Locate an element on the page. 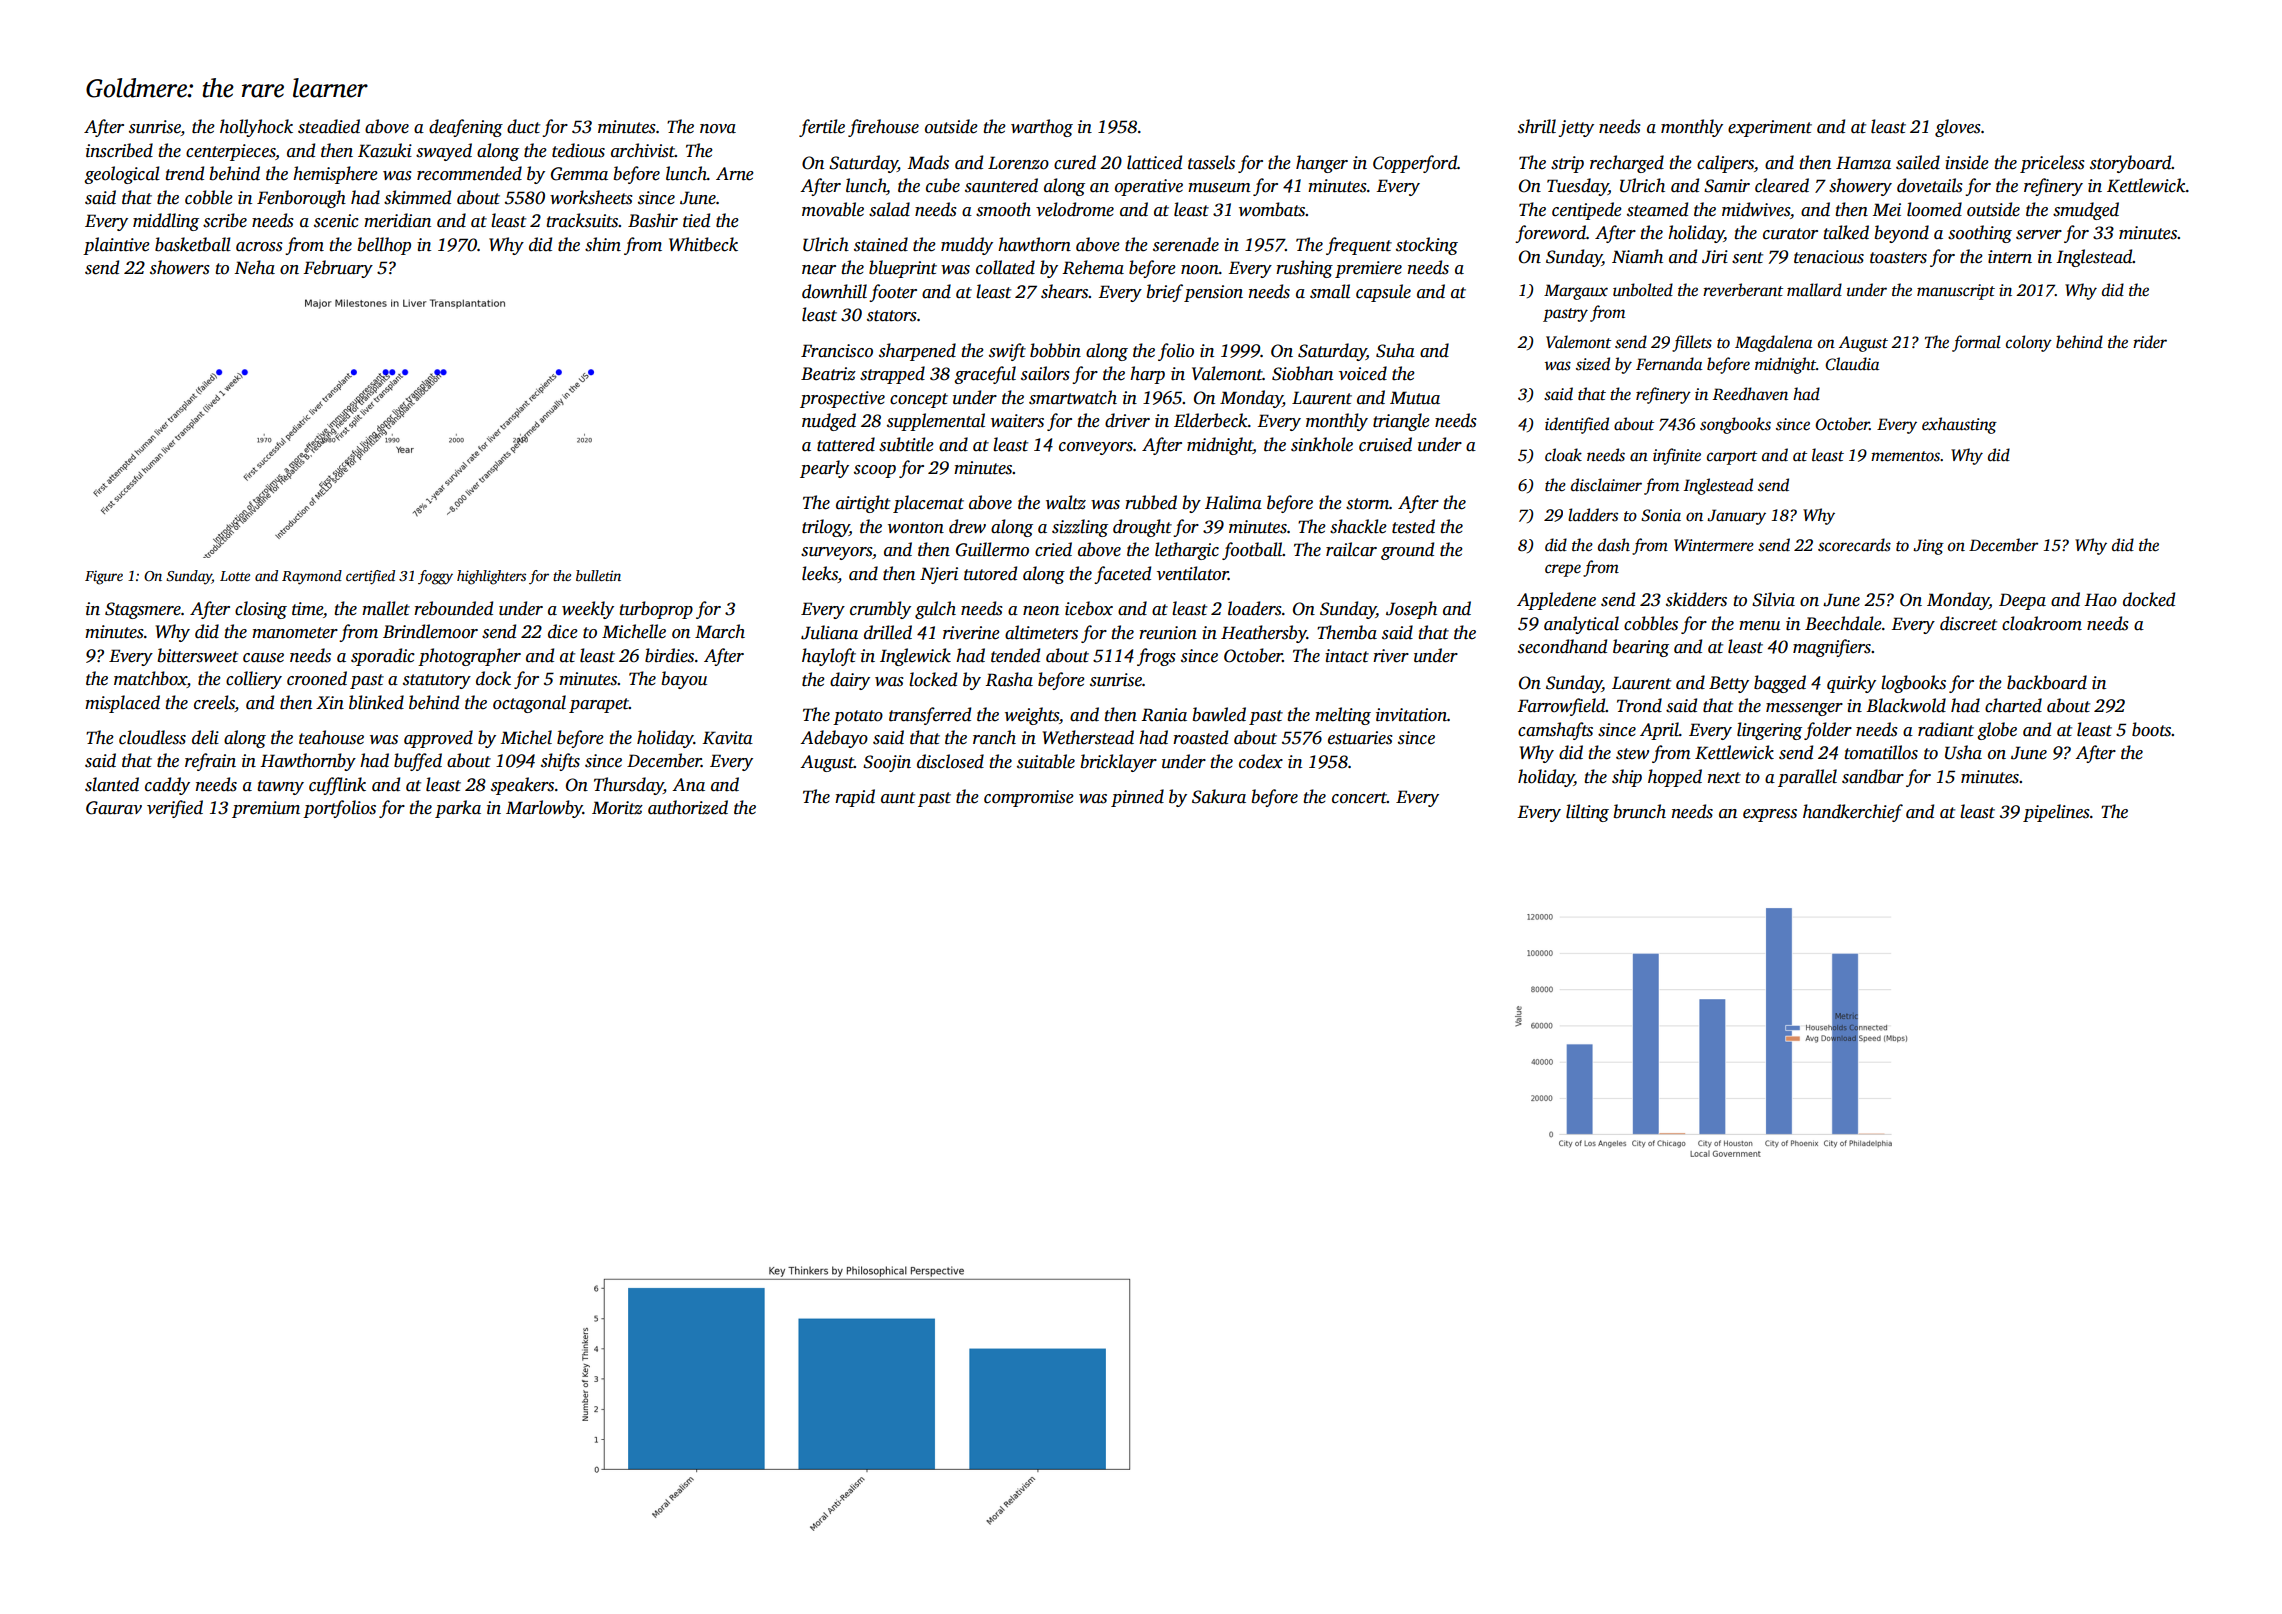 Image resolution: width=2282 pixels, height=1614 pixels. intact is located at coordinates (1347, 656).
